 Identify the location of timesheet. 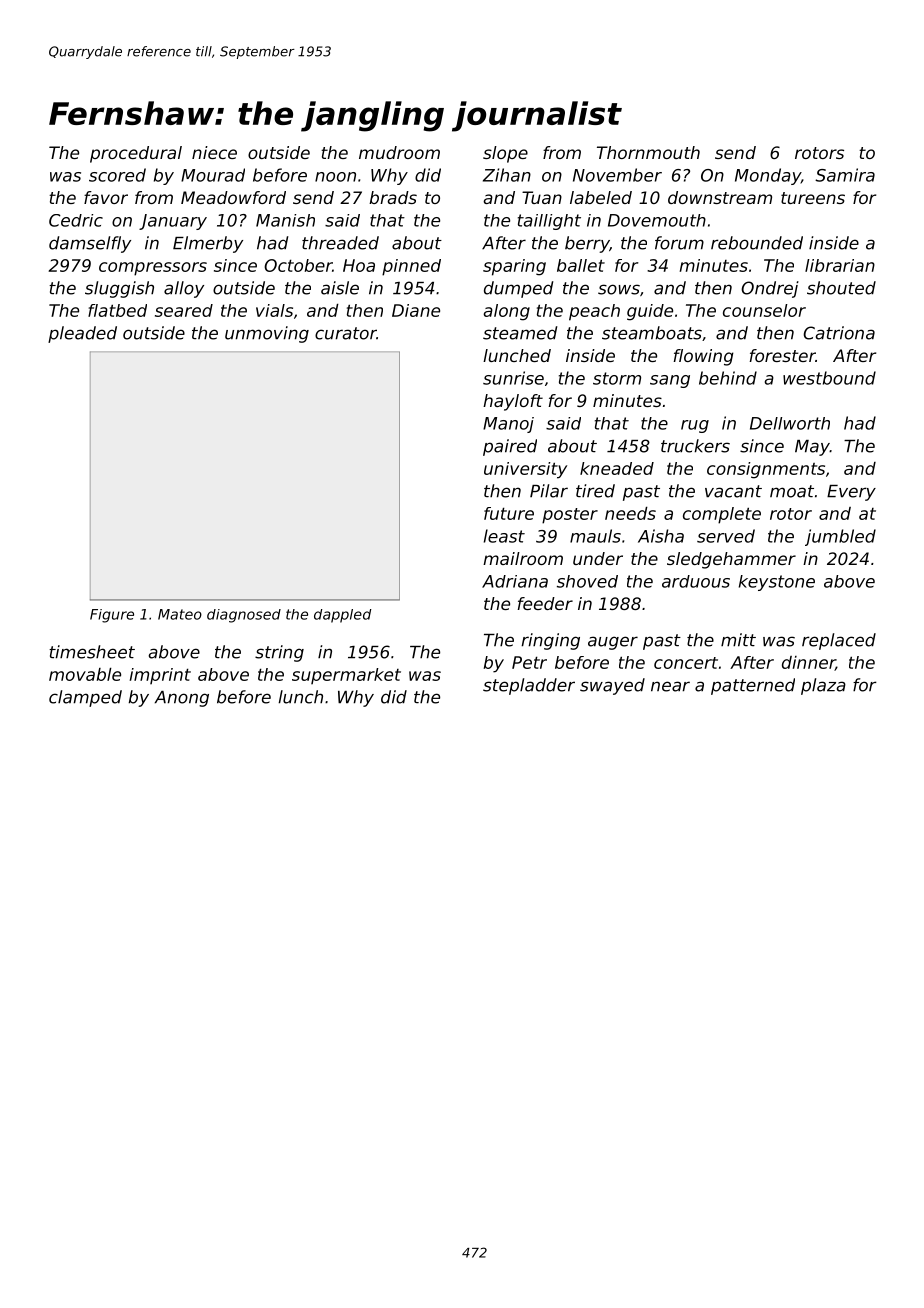
(92, 652).
